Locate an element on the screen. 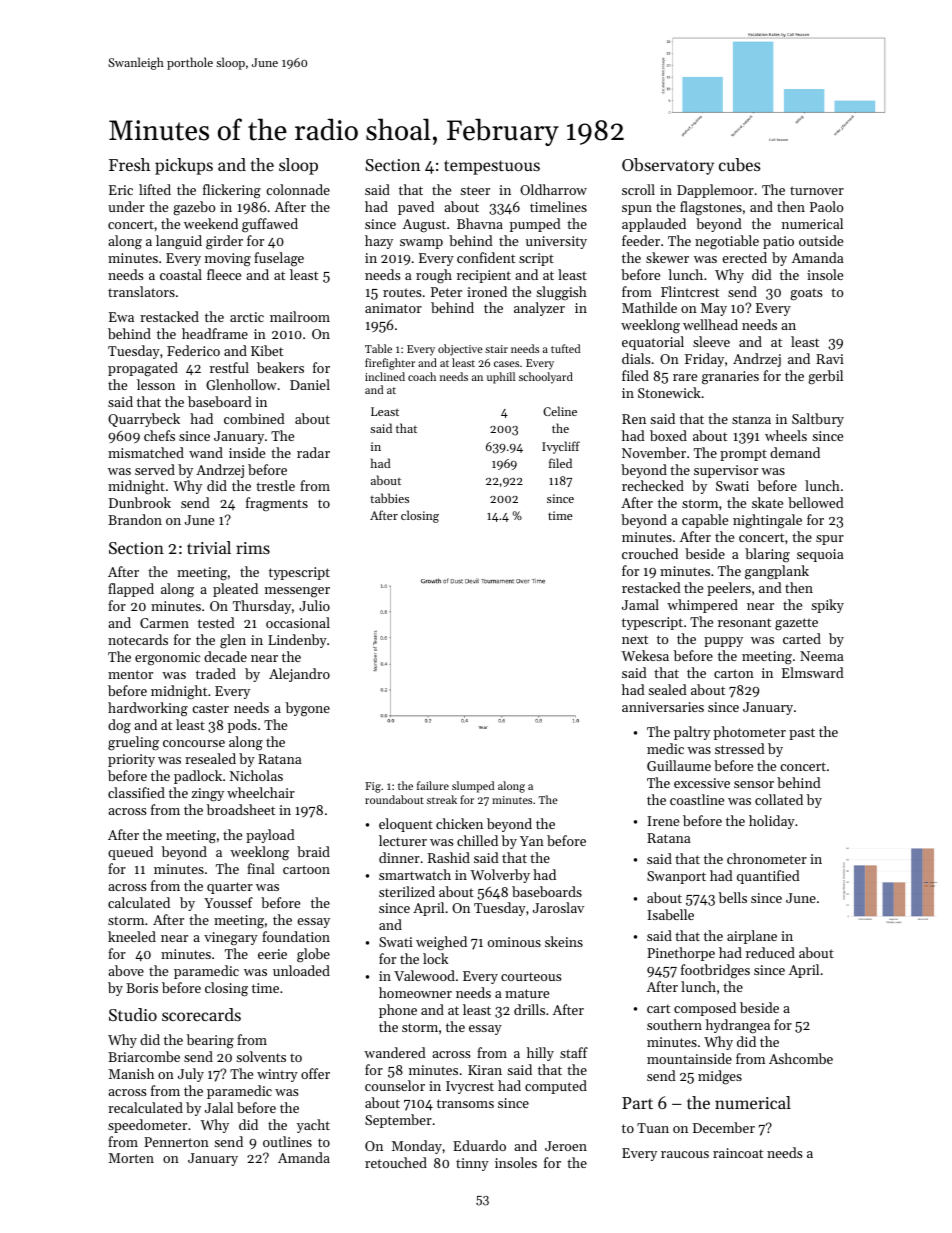 The height and width of the screenshot is (1233, 952). cubes is located at coordinates (739, 164).
